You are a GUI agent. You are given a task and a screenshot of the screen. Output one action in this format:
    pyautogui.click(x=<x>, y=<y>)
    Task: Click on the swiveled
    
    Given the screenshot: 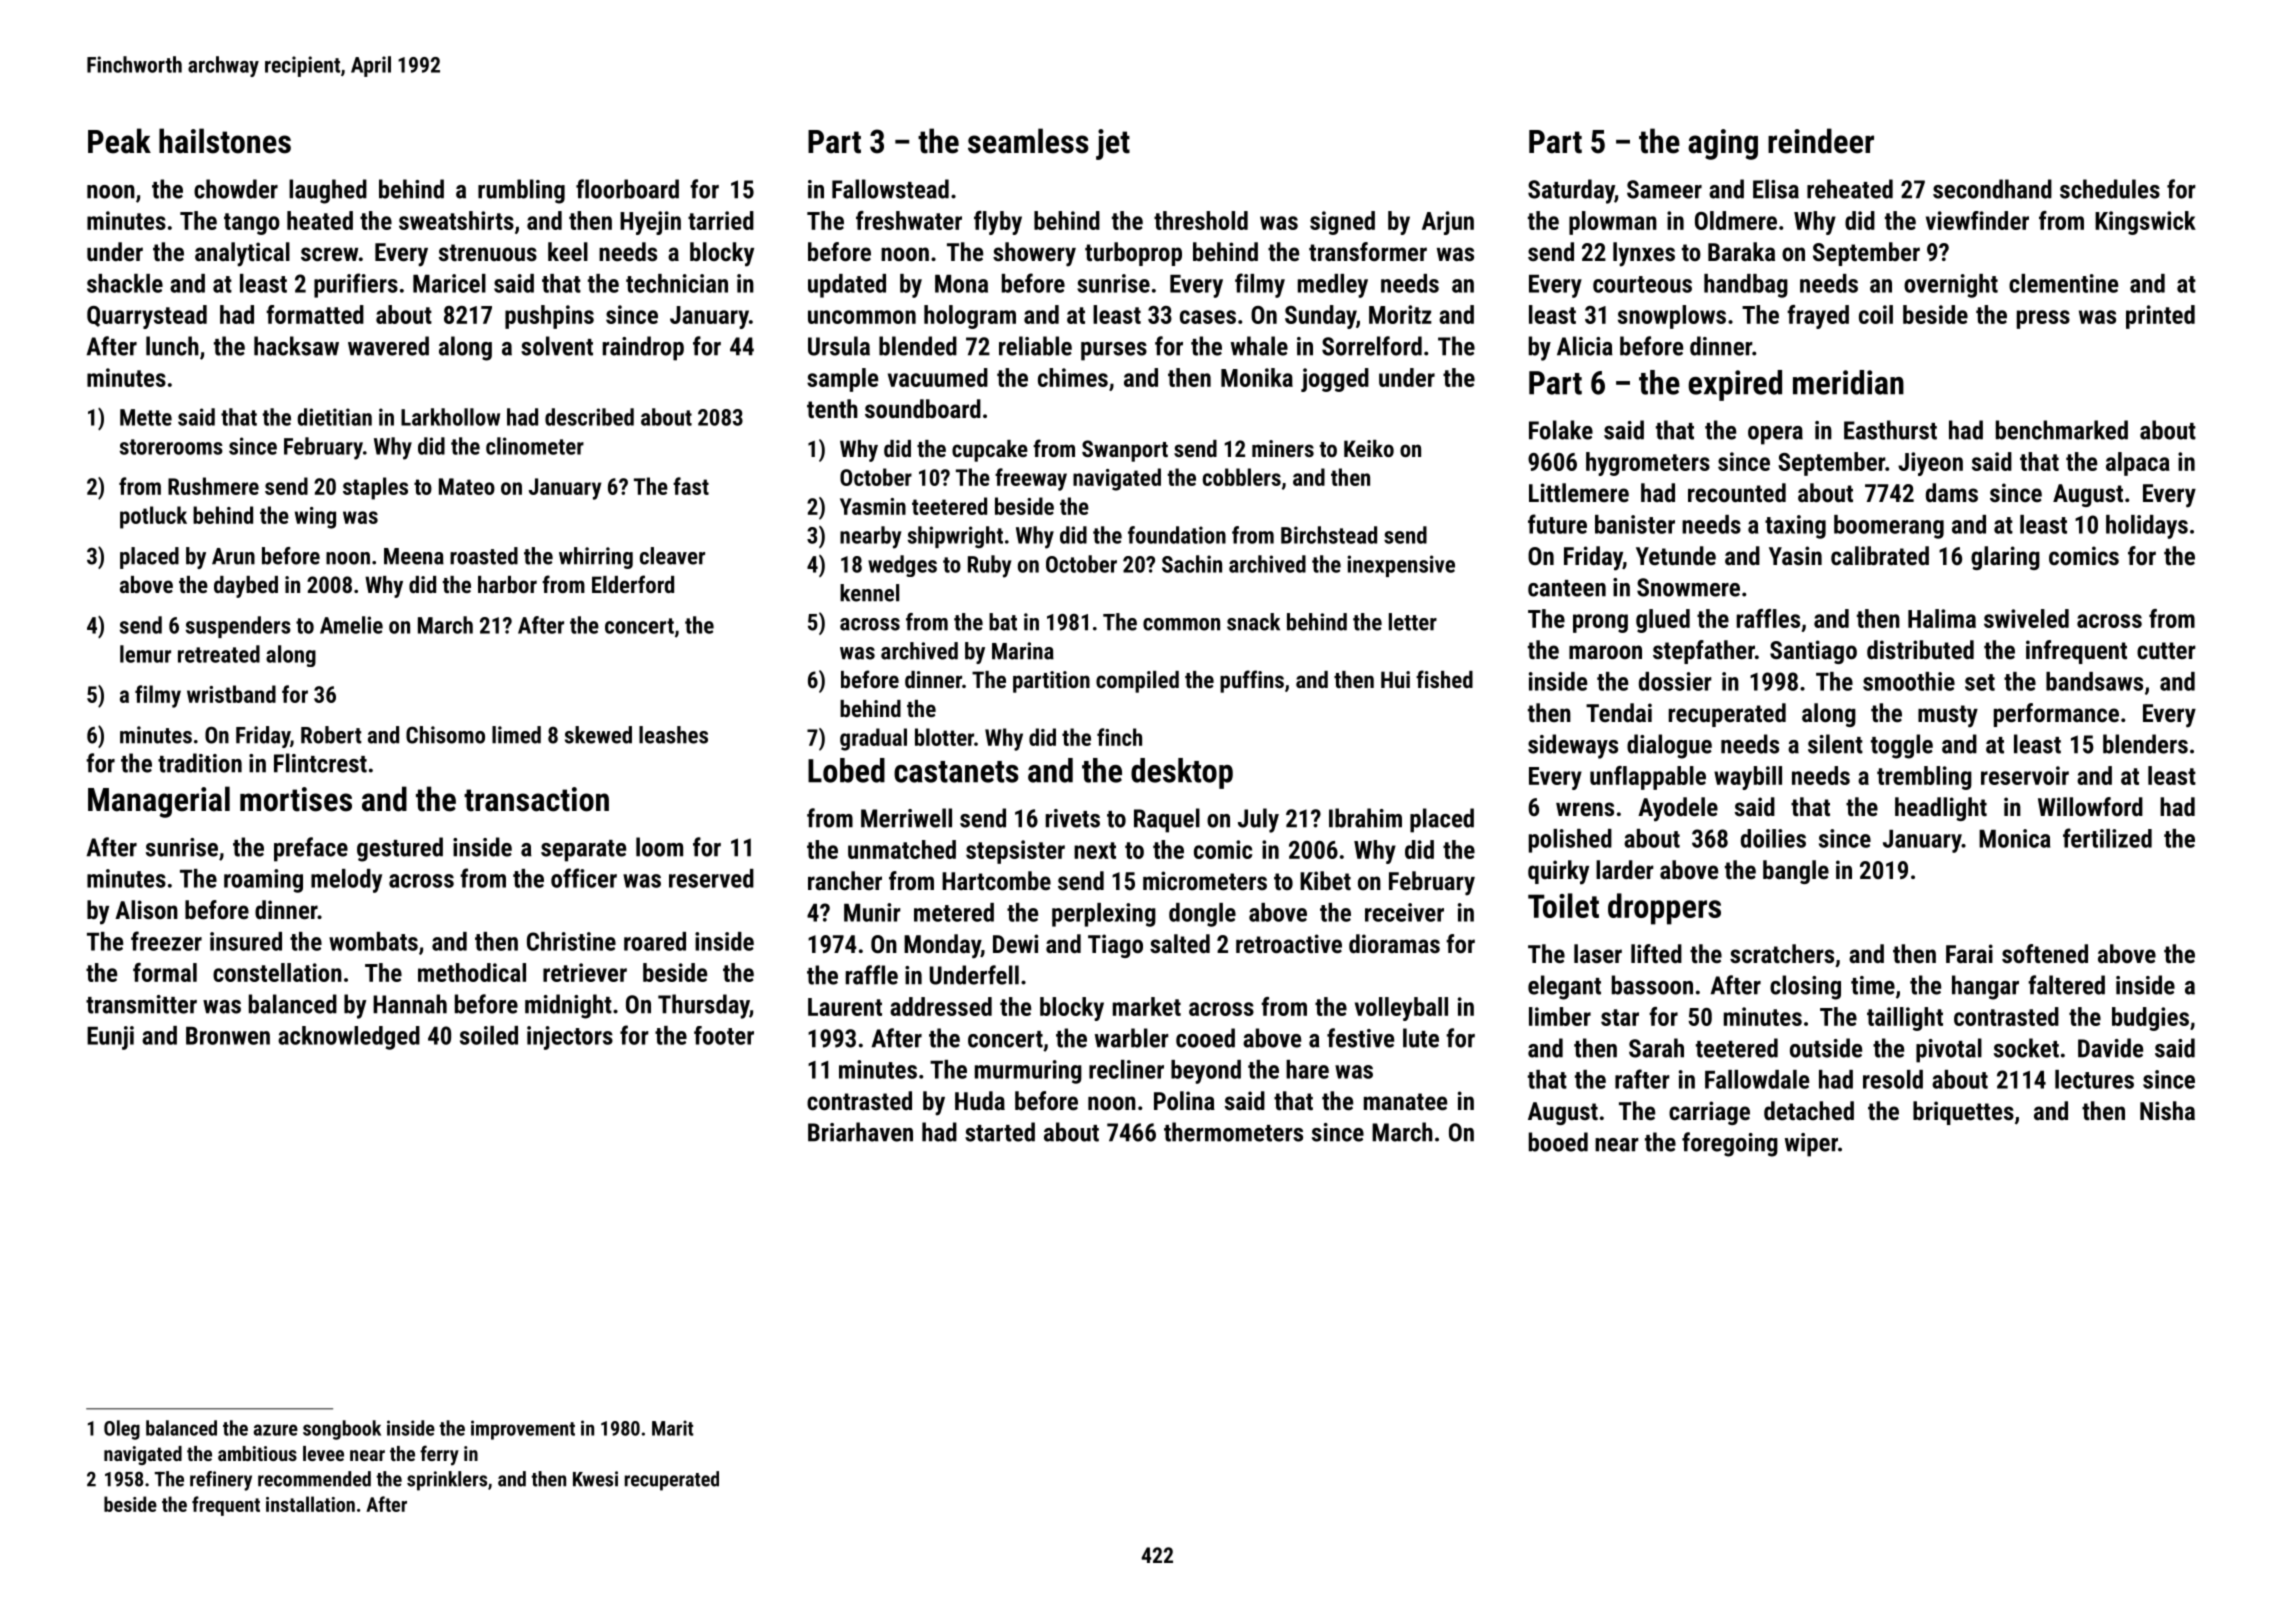 What is the action you would take?
    pyautogui.click(x=2026, y=618)
